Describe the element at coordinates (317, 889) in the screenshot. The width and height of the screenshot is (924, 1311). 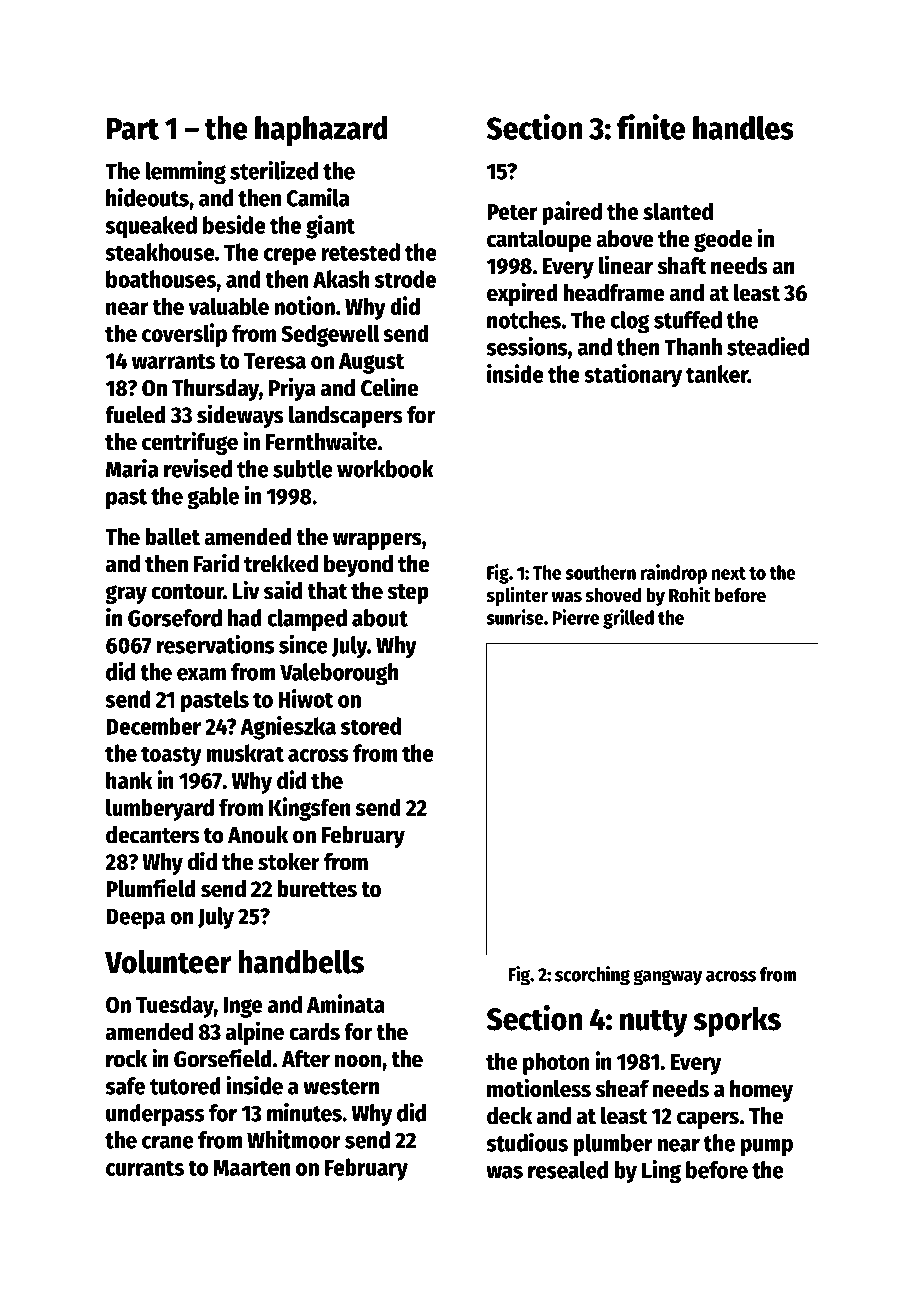
I see `burettes` at that location.
